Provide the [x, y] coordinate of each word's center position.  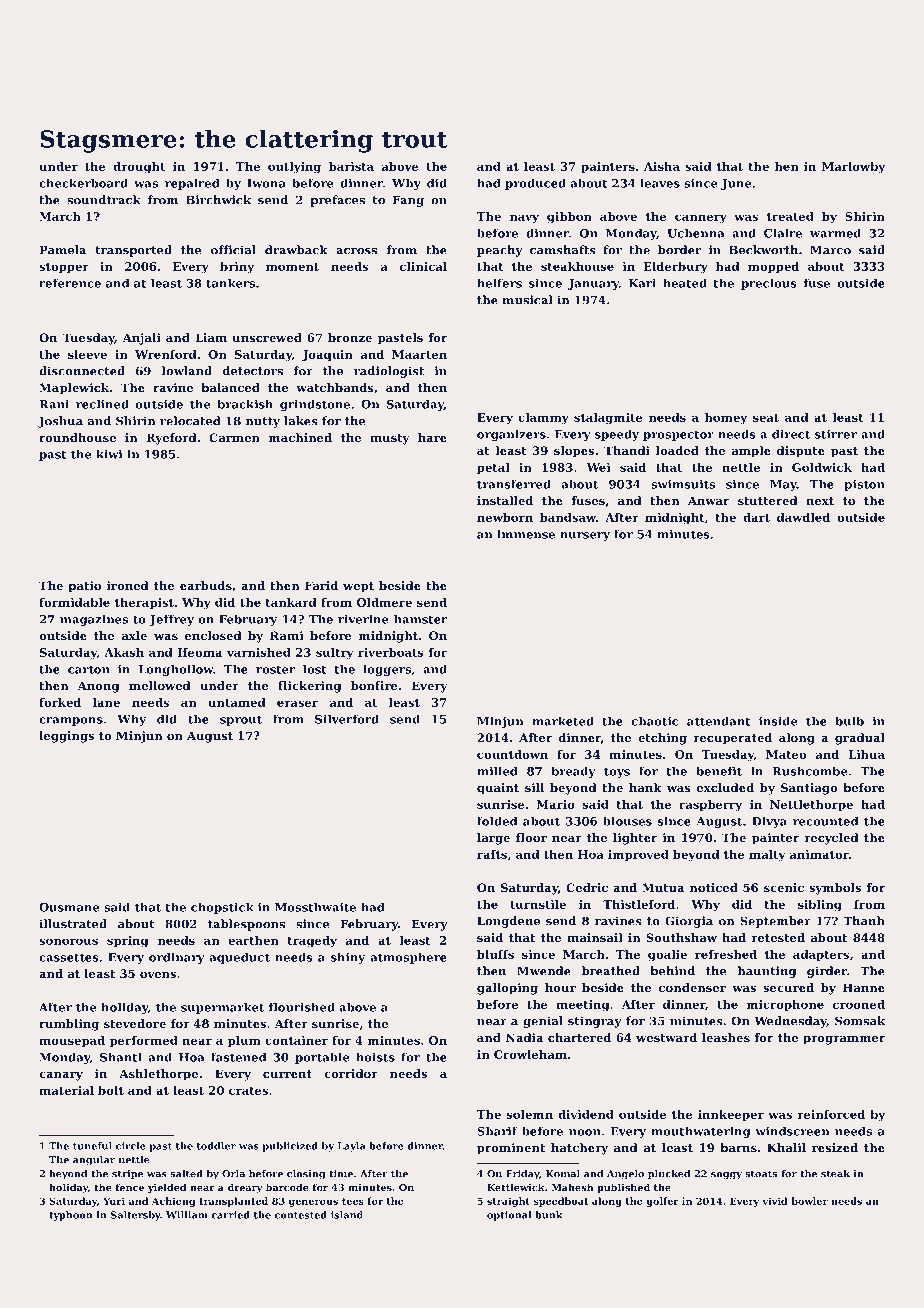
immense [526, 534]
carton [89, 669]
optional [509, 1216]
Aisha [662, 166]
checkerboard [83, 183]
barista [351, 166]
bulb [849, 721]
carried [230, 1215]
